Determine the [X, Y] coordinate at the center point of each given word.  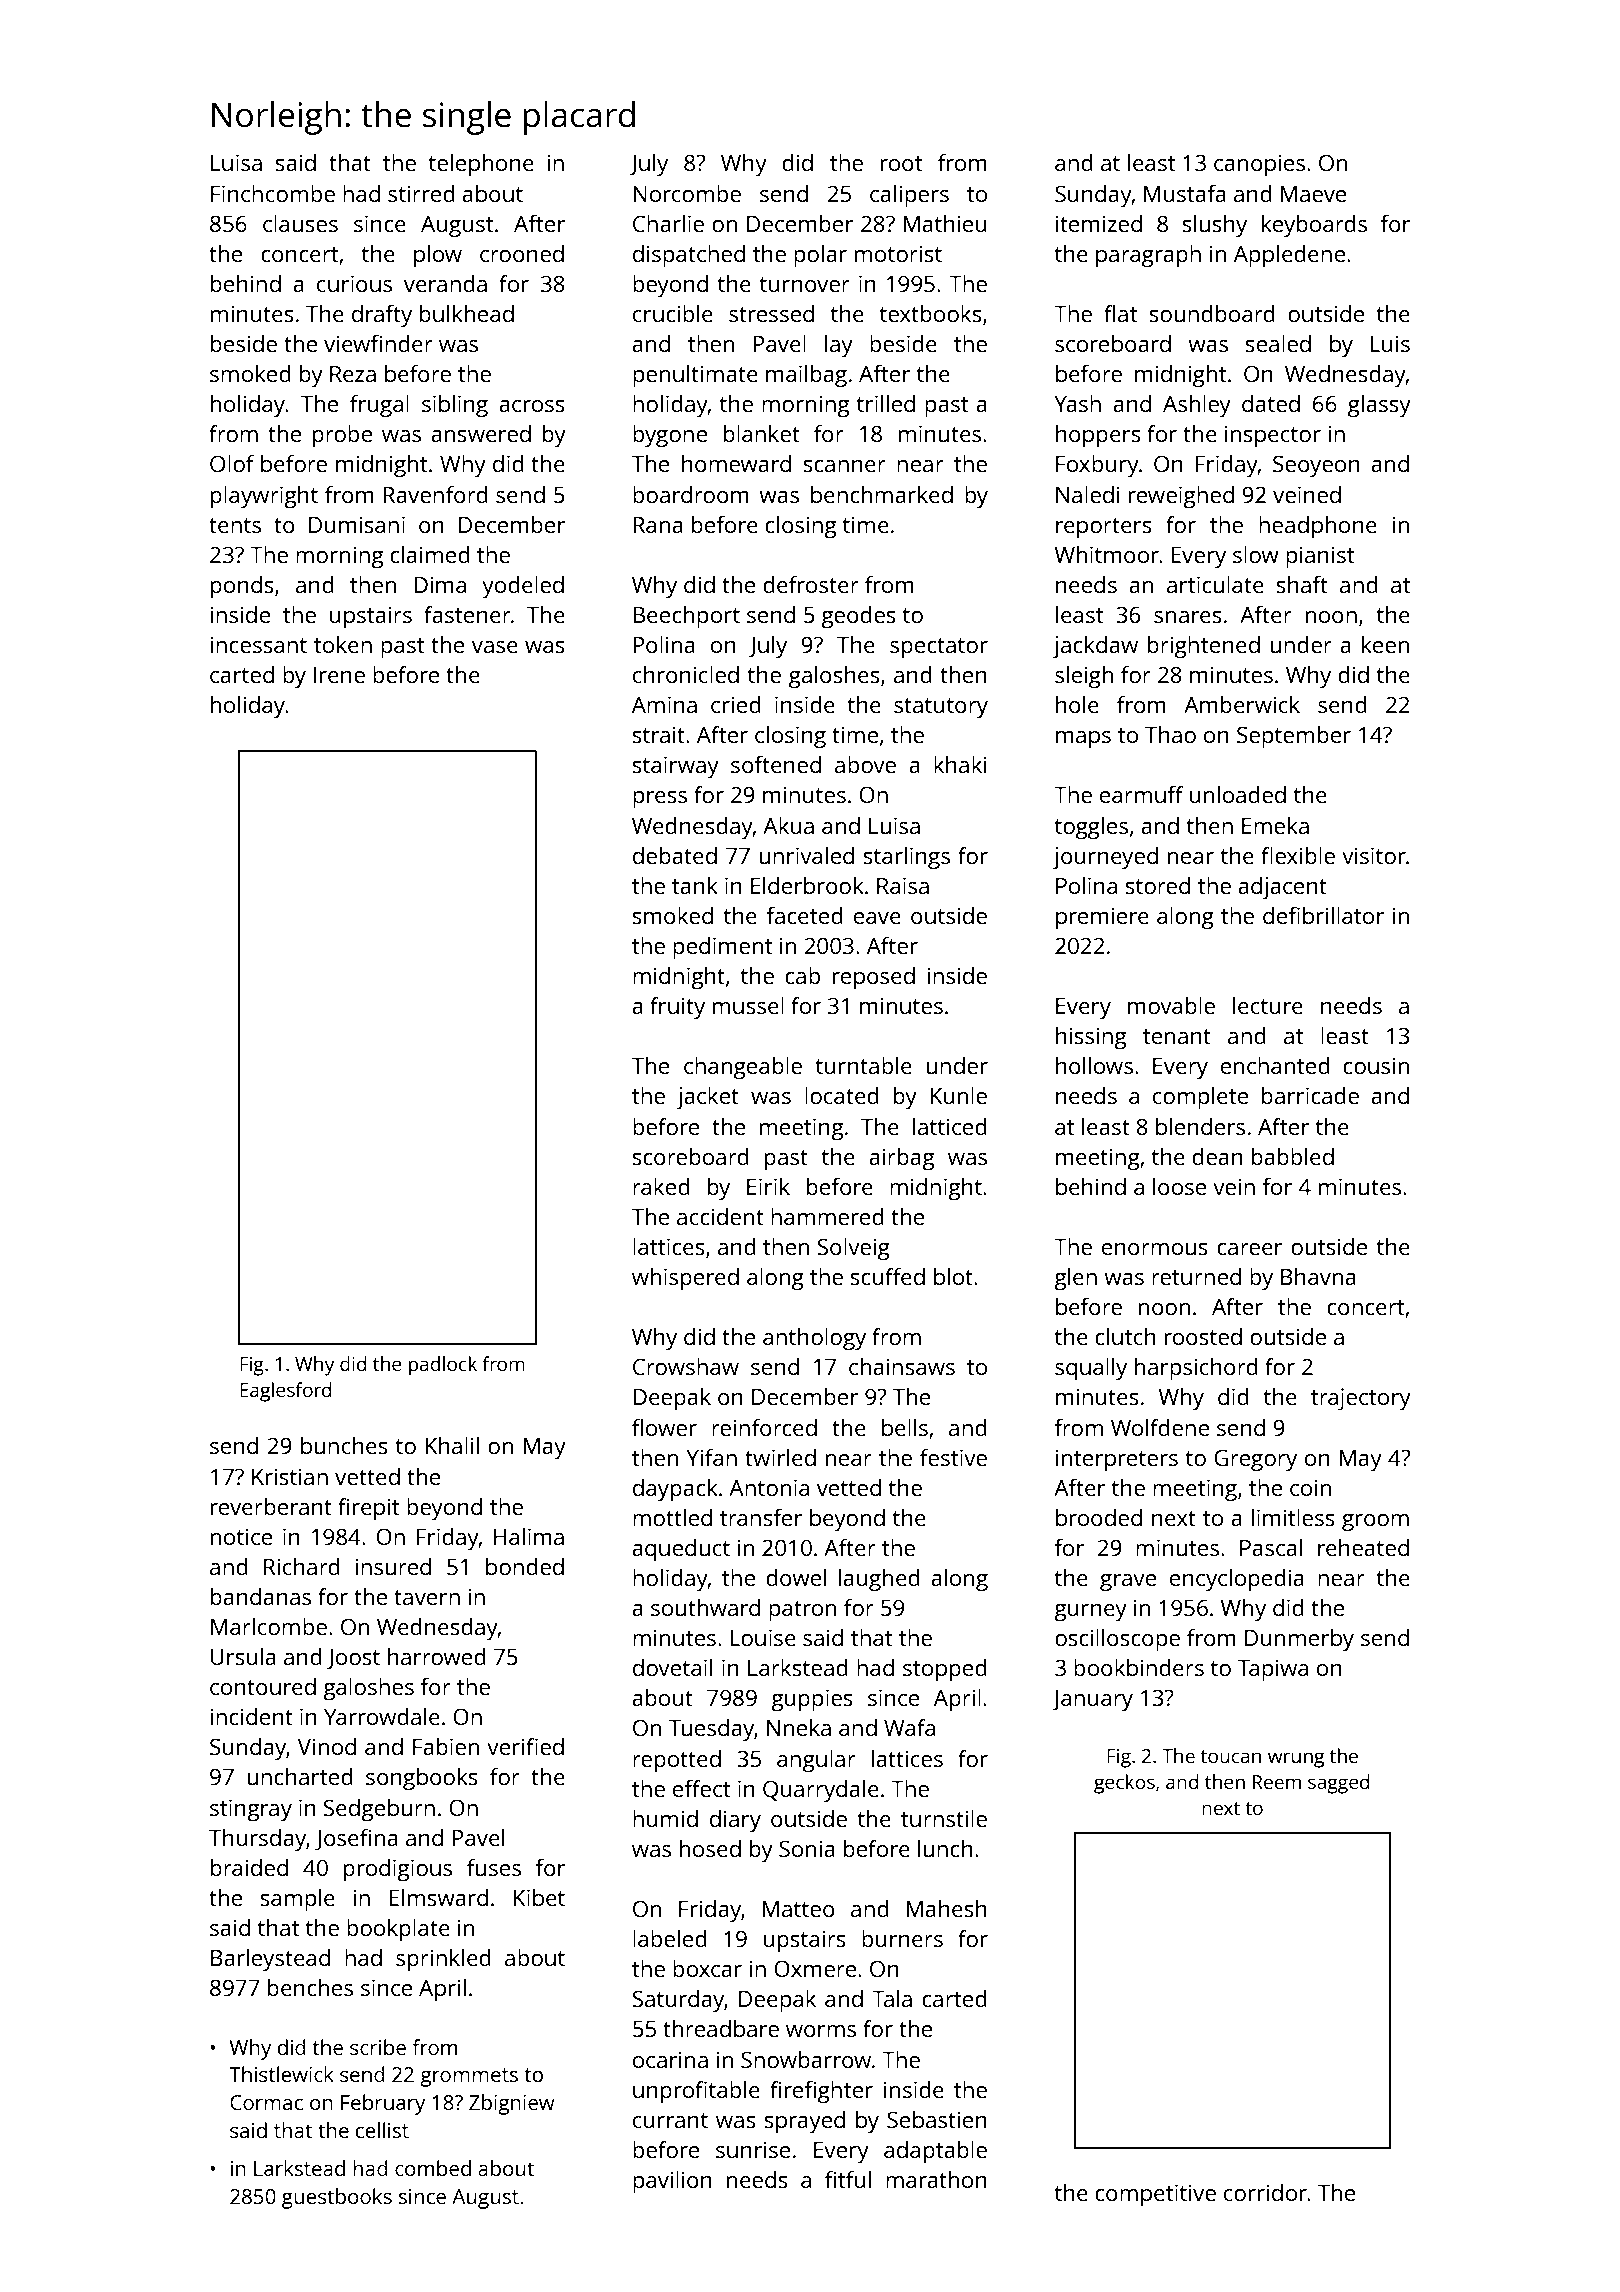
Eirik [768, 1186]
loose [1179, 1186]
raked [661, 1186]
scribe [378, 2047]
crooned [522, 253]
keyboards [1314, 226]
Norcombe [687, 193]
